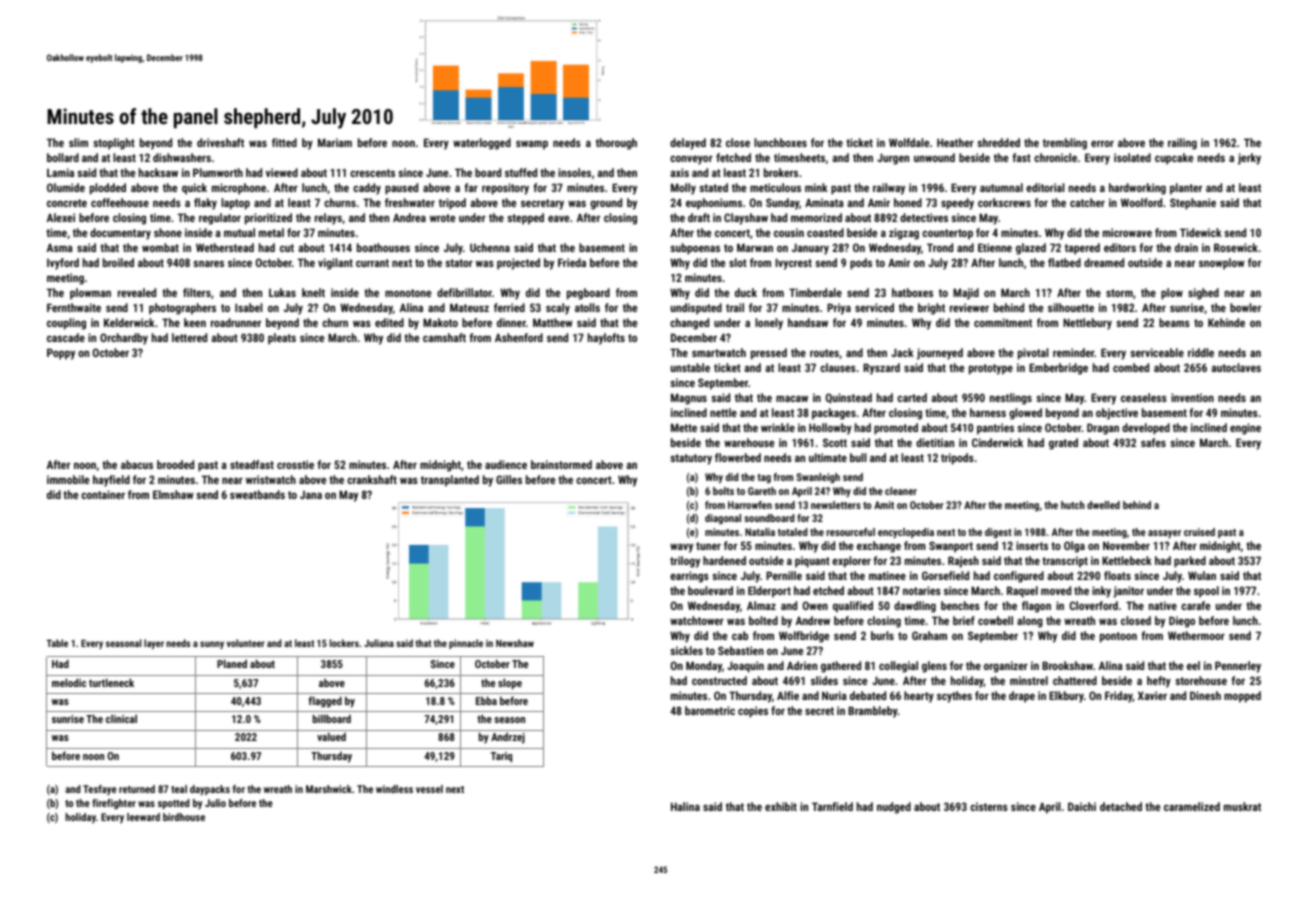  I want to click on speedy, so click(957, 204).
